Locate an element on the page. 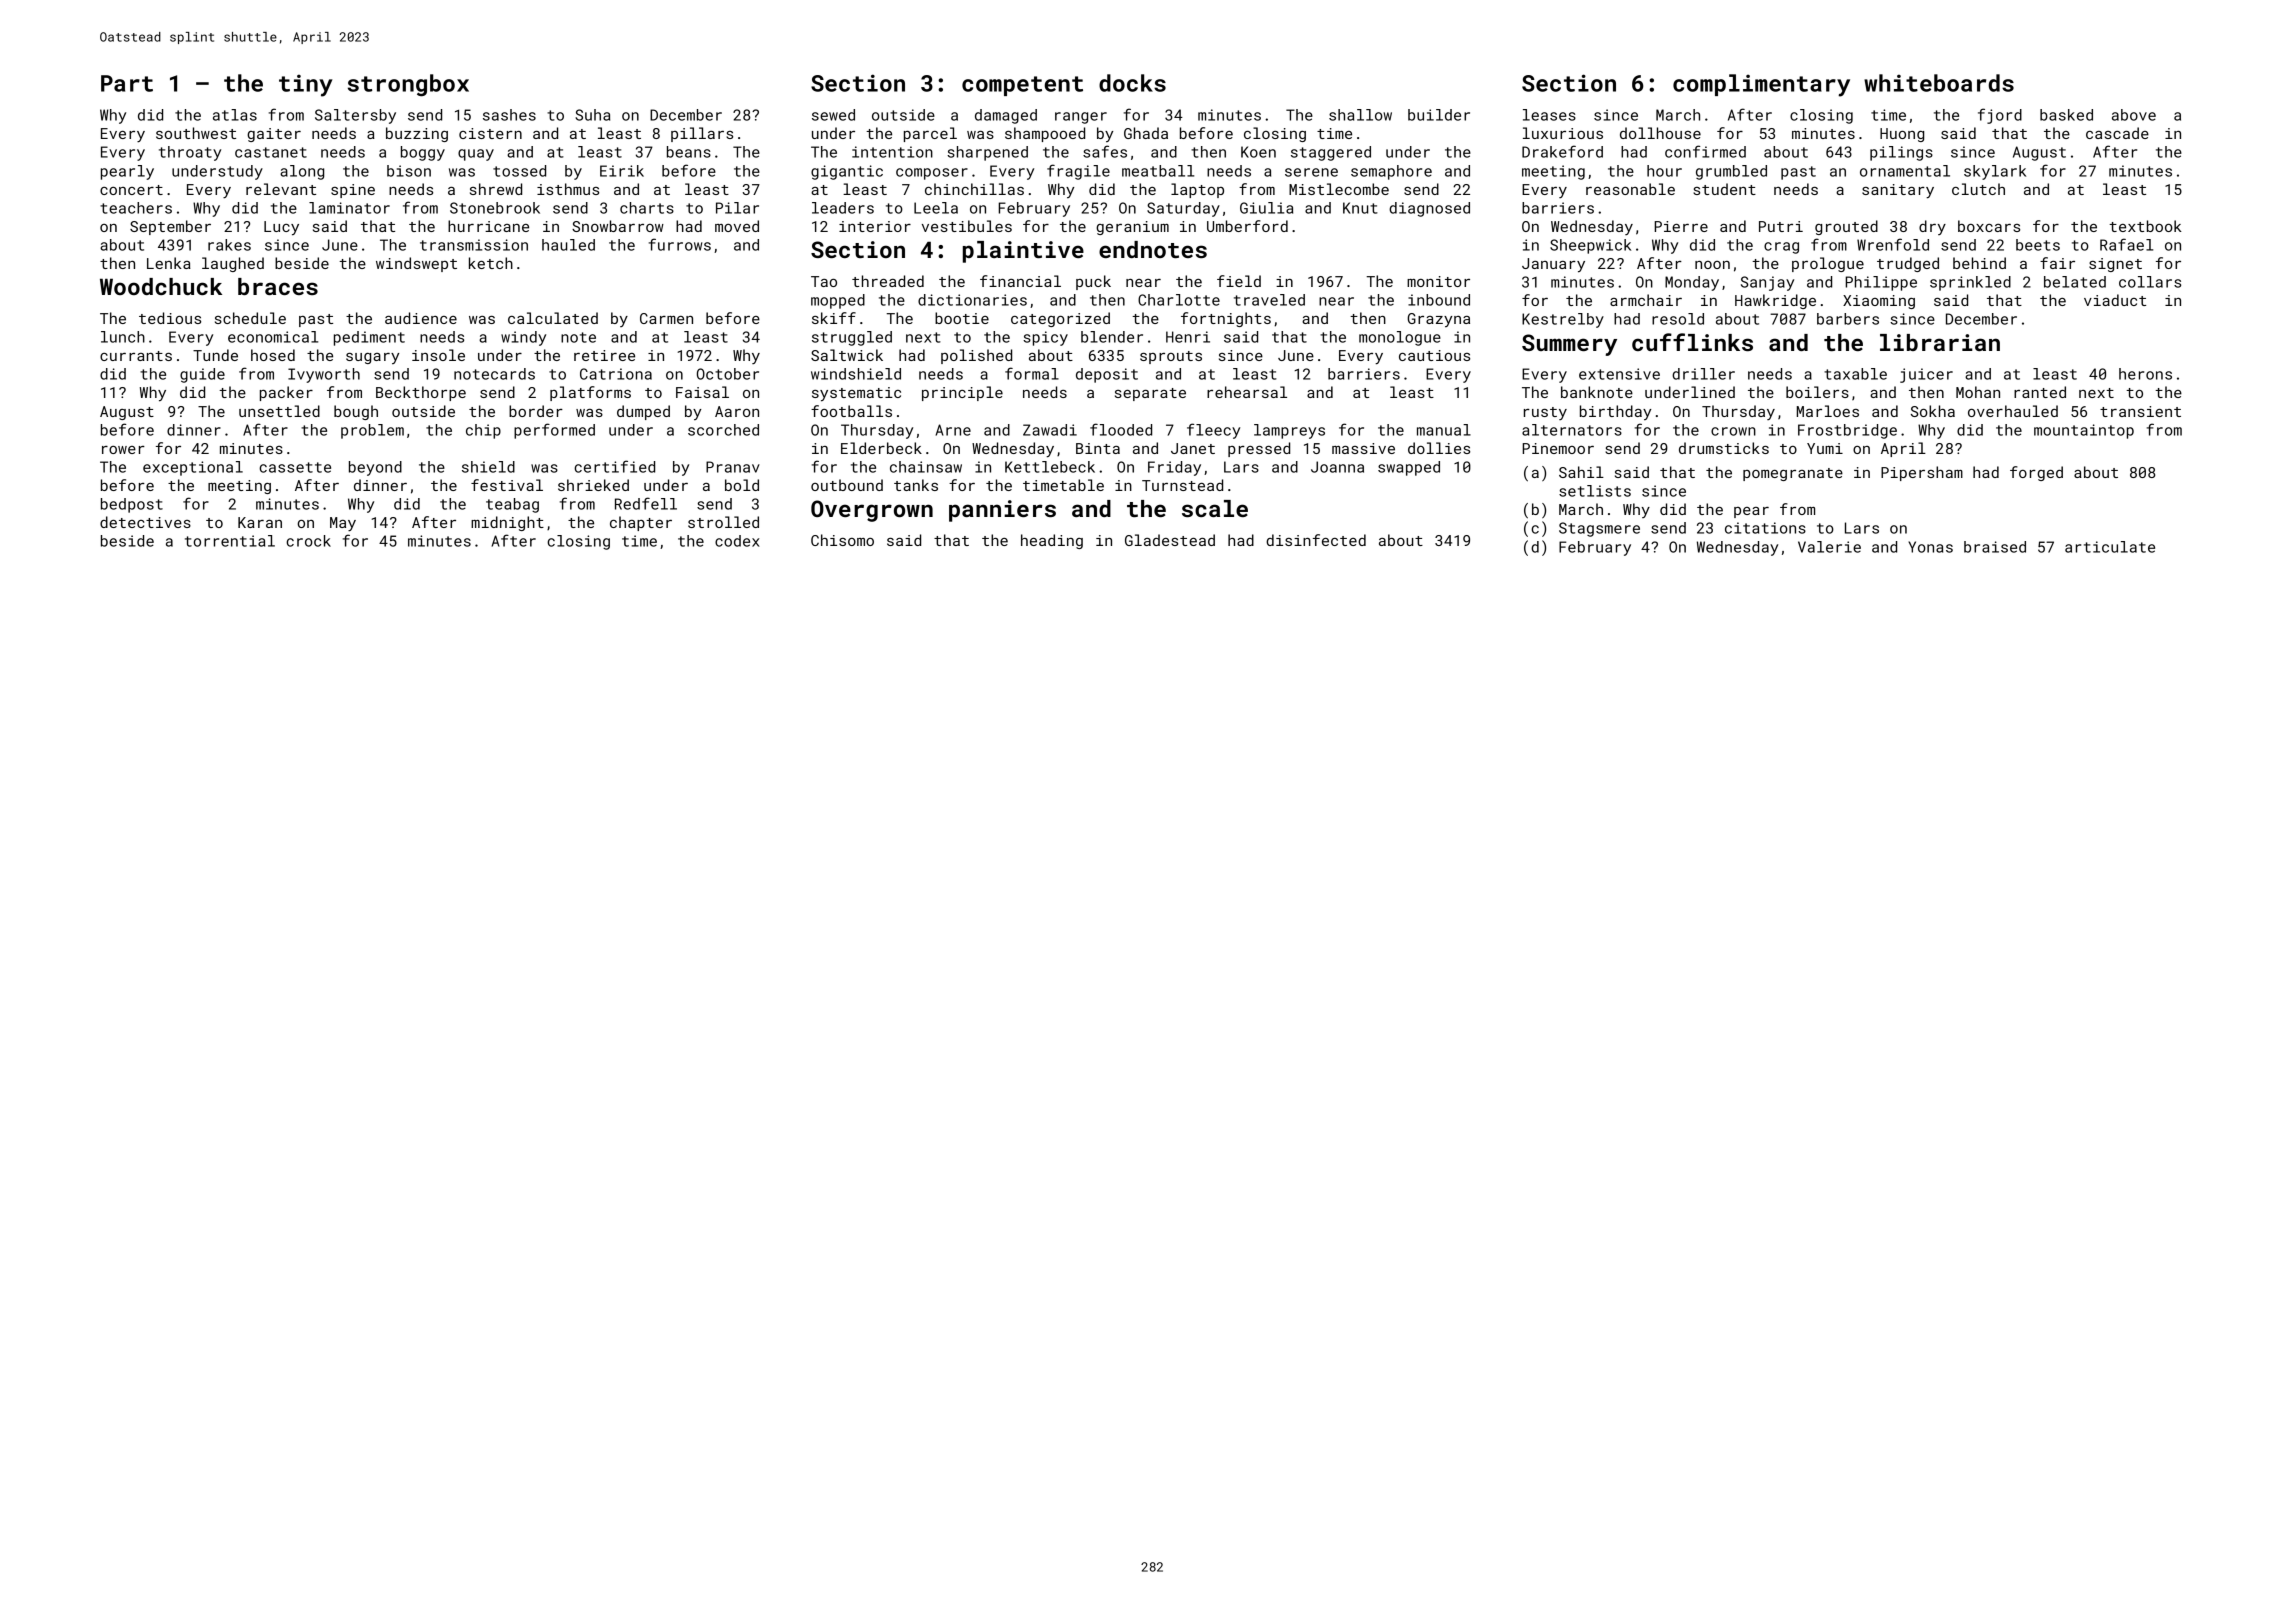 The height and width of the document is (1614, 2282). docks is located at coordinates (1132, 83).
